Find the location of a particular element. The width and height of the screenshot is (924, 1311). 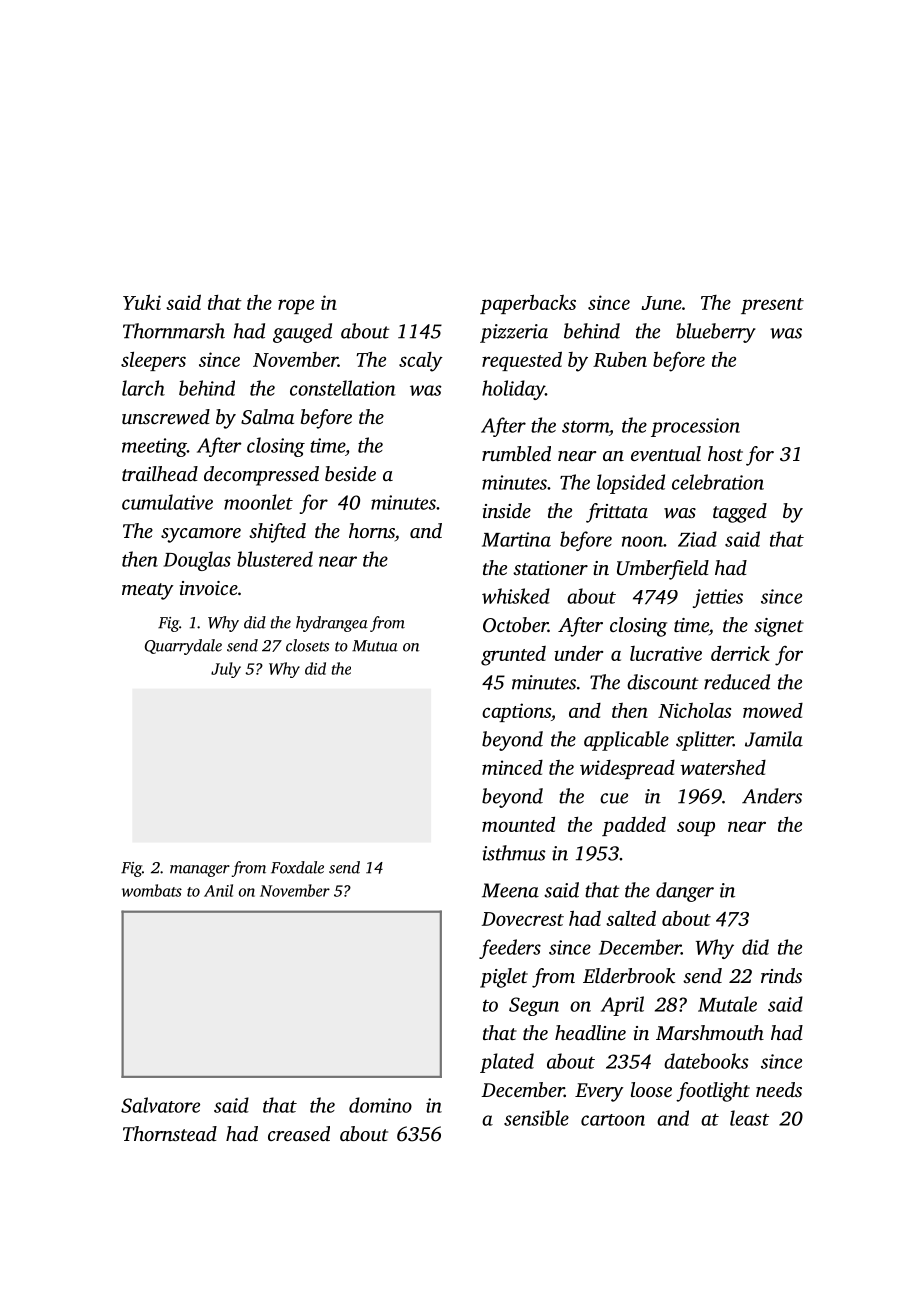

Yuki is located at coordinates (142, 302).
